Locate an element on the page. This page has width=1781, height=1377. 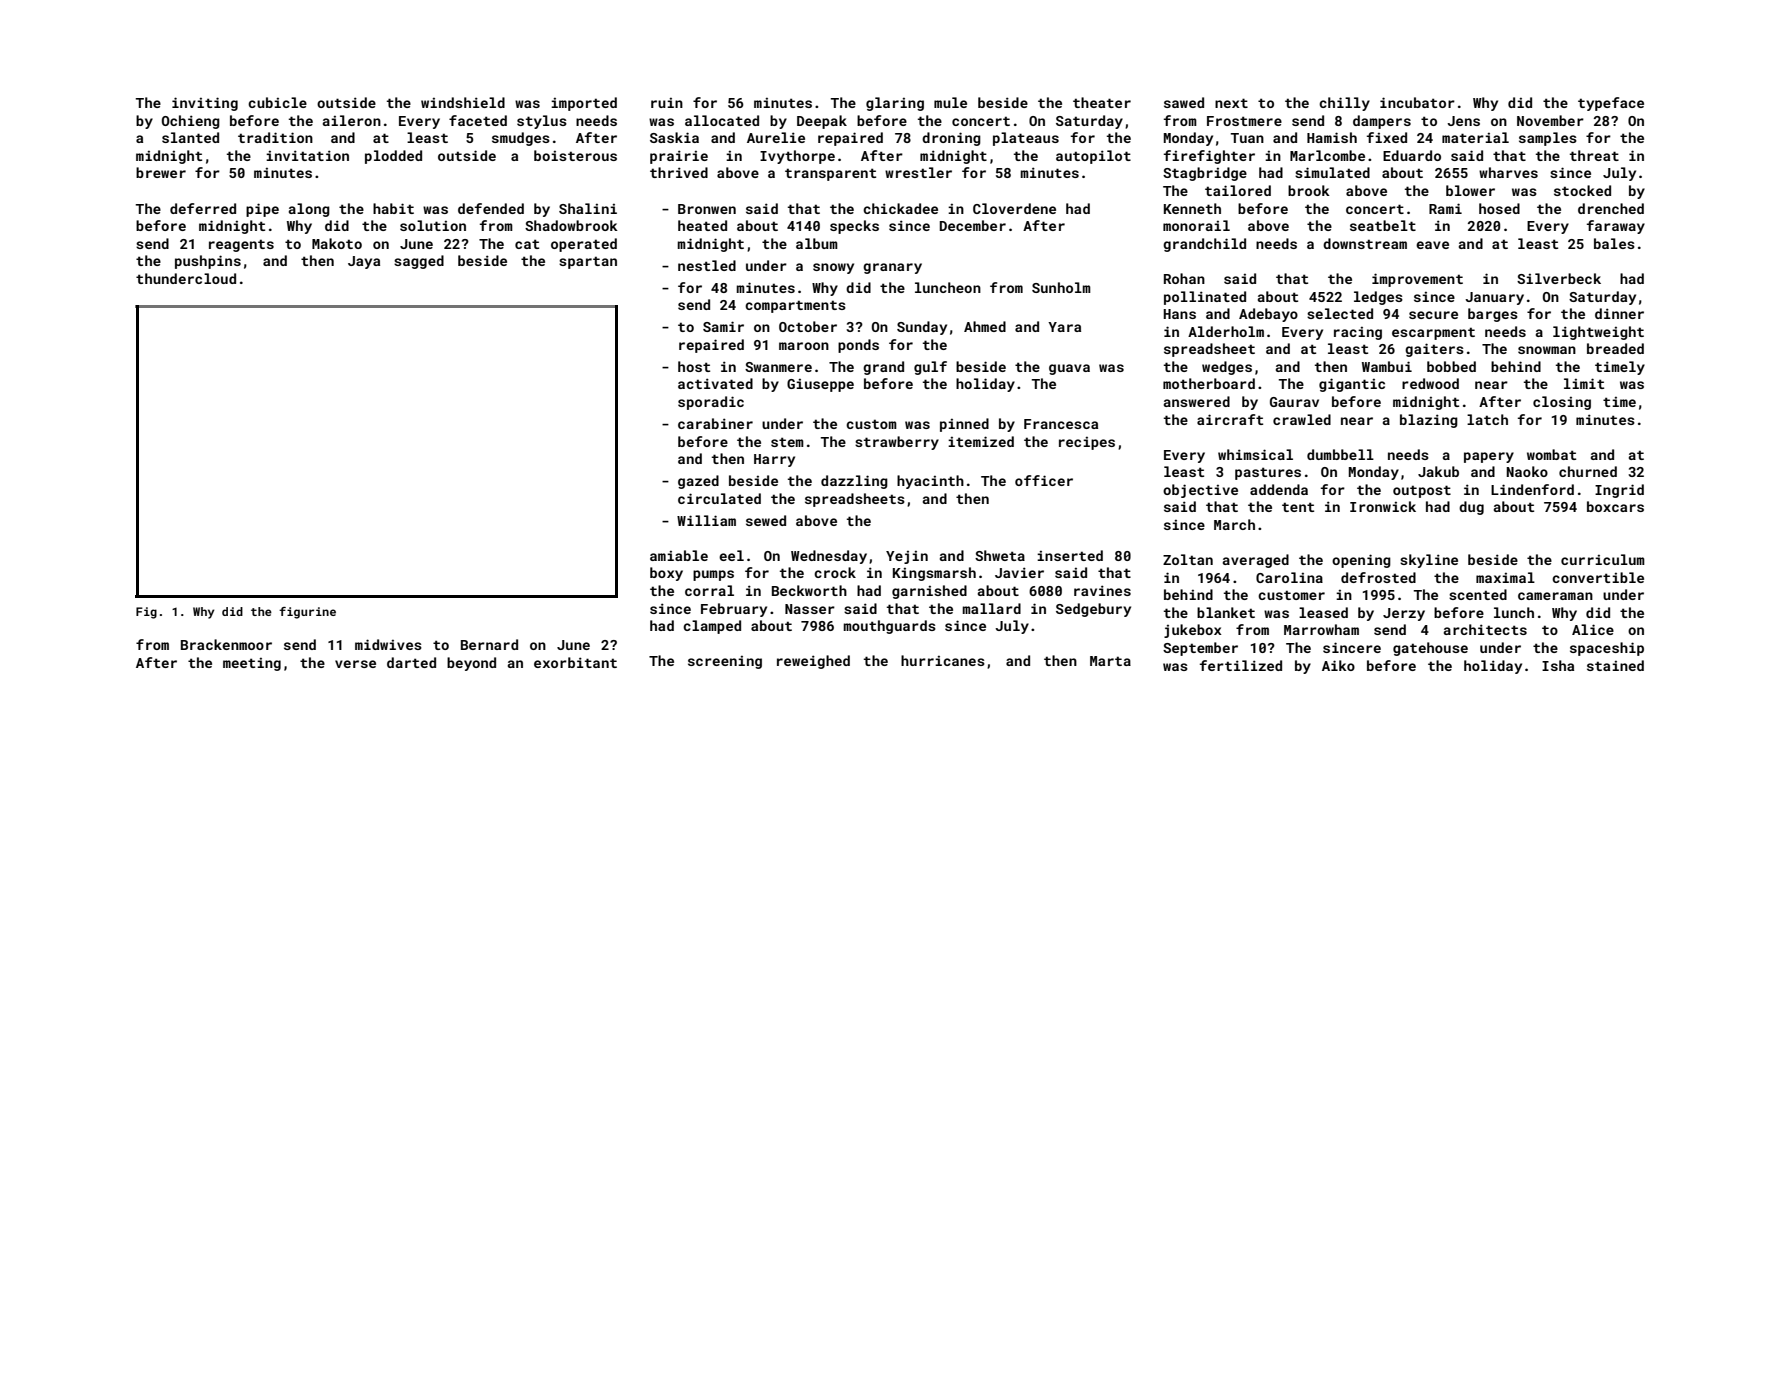
Zoltan is located at coordinates (1188, 559).
